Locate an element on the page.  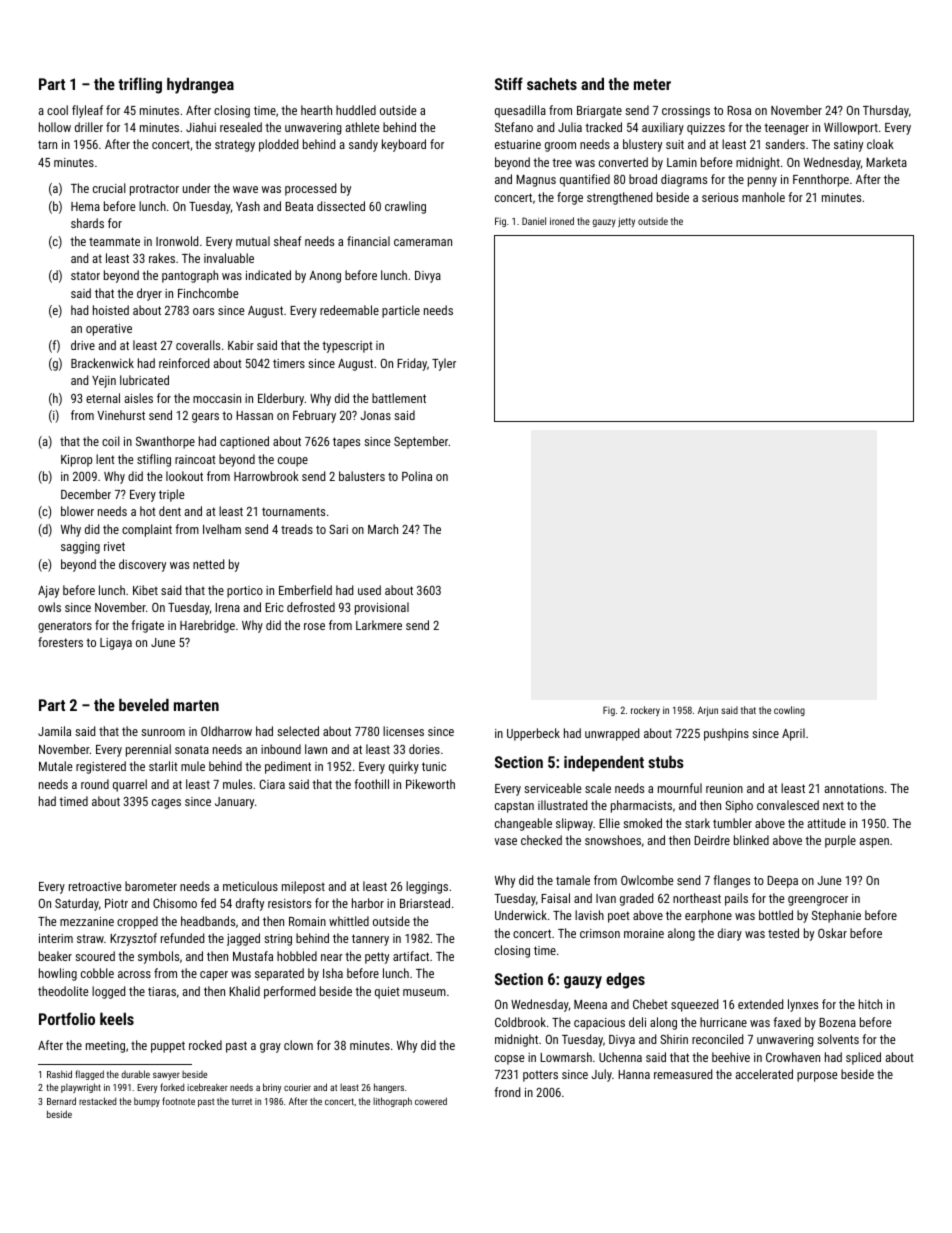
September is located at coordinates (421, 442).
